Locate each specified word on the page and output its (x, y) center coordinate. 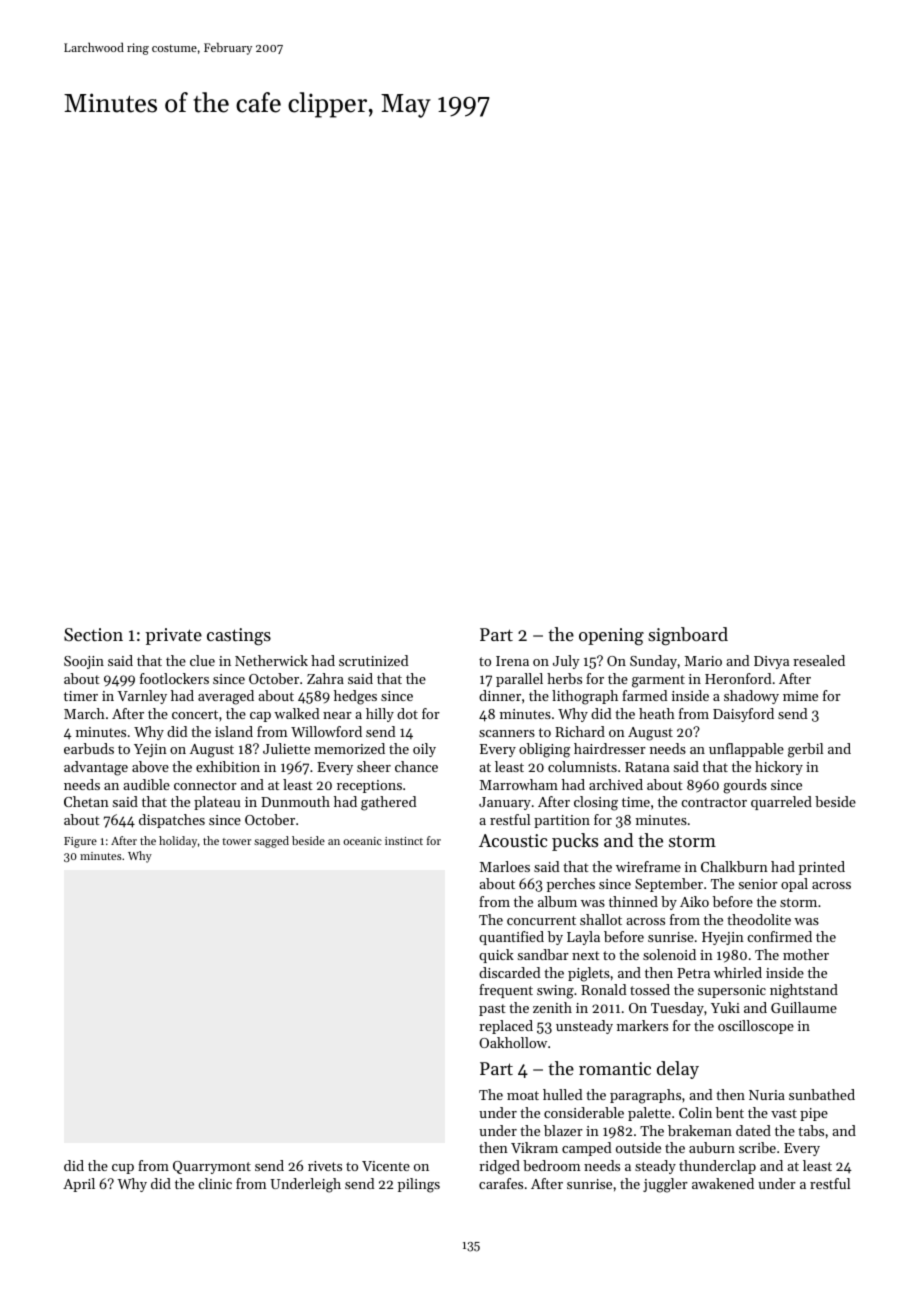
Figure (80, 842)
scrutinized (374, 660)
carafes (501, 1183)
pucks (575, 842)
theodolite (759, 919)
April (79, 1185)
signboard (688, 636)
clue (202, 660)
